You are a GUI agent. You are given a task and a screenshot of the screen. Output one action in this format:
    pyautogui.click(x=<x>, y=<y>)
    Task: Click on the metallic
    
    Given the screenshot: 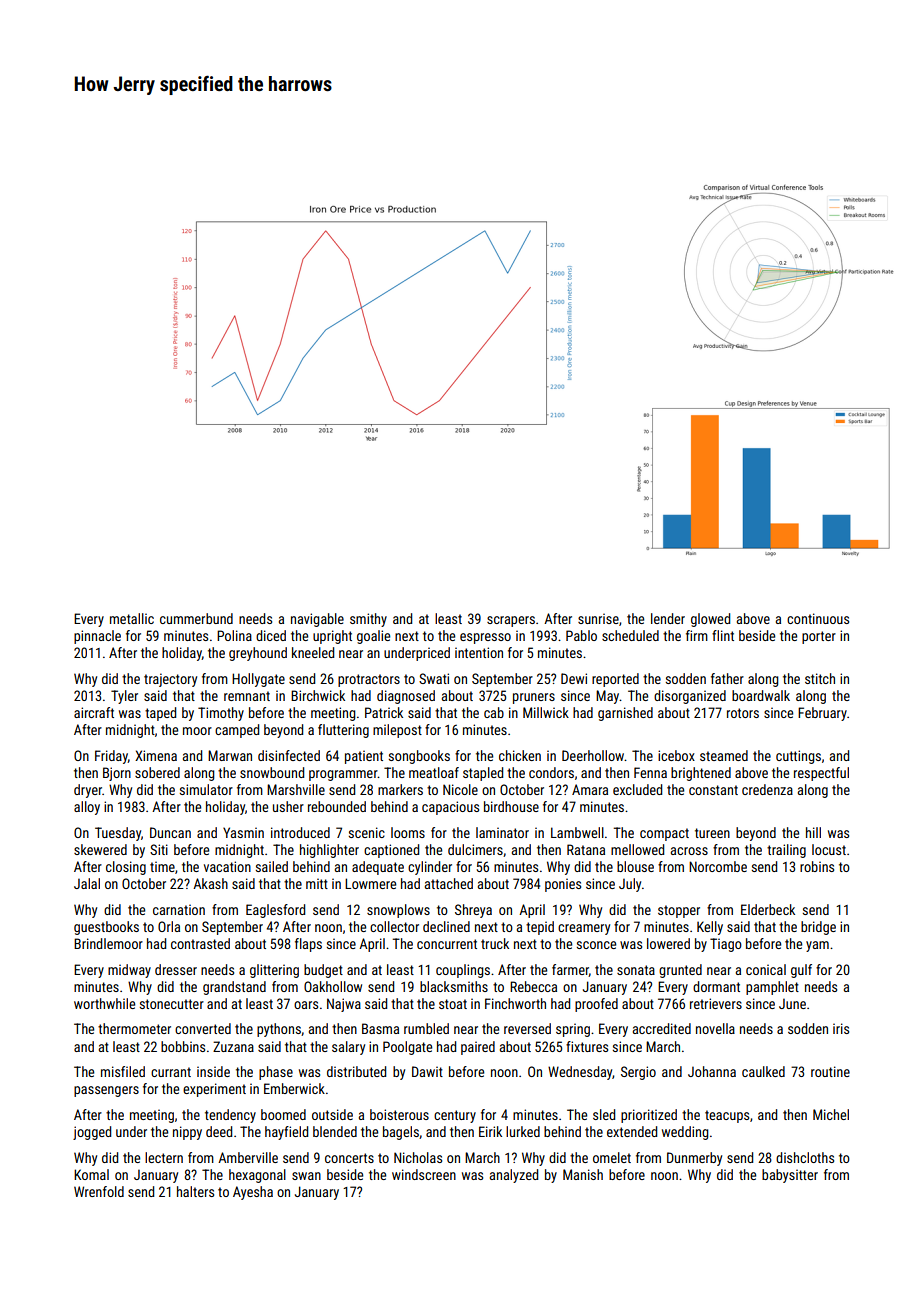 What is the action you would take?
    pyautogui.click(x=132, y=618)
